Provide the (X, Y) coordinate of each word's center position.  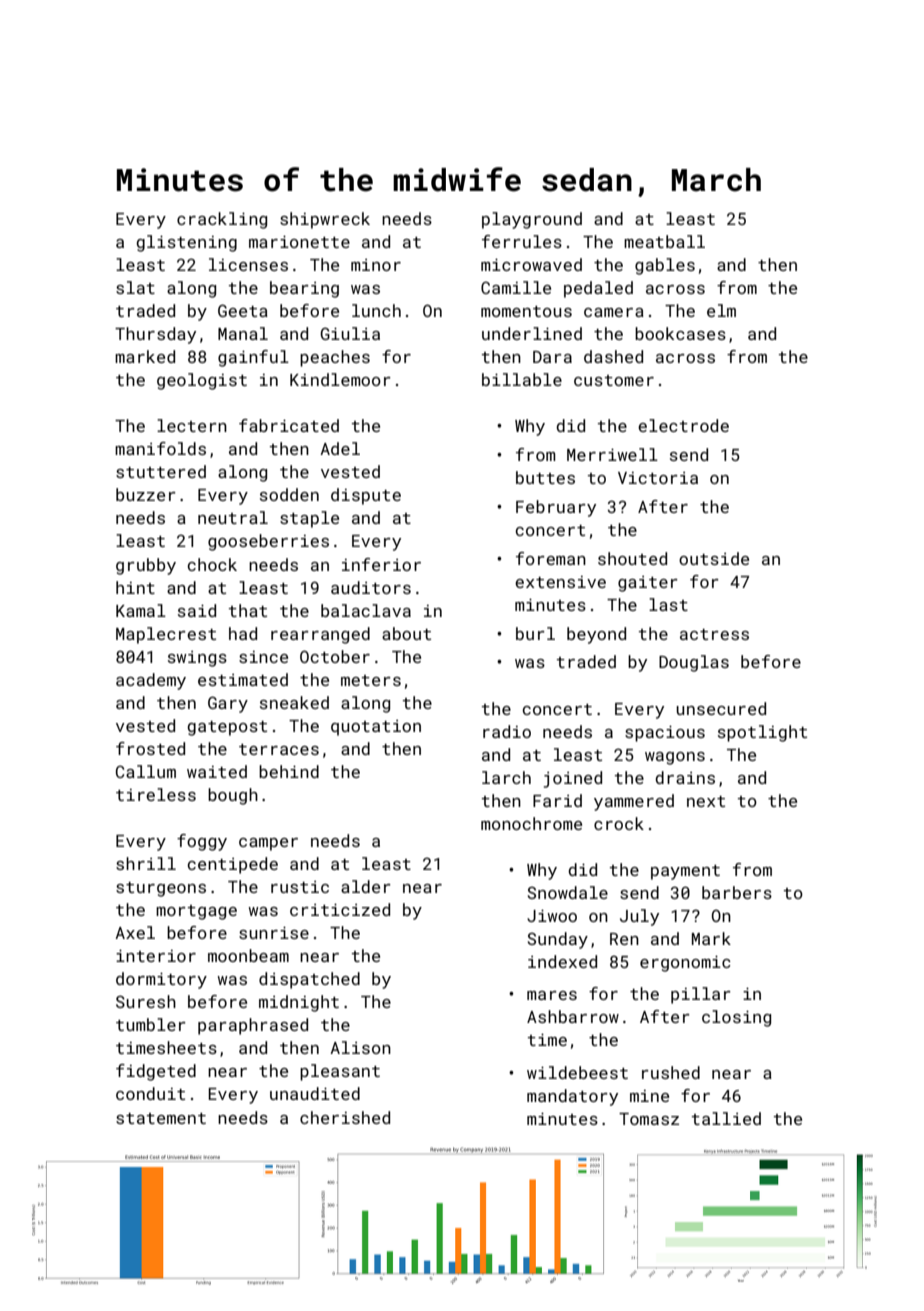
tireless (156, 794)
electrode (683, 425)
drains (685, 777)
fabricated (289, 425)
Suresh (146, 1001)
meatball (664, 241)
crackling (222, 220)
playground (532, 220)
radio (507, 731)
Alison (360, 1047)
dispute (366, 496)
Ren (624, 939)
